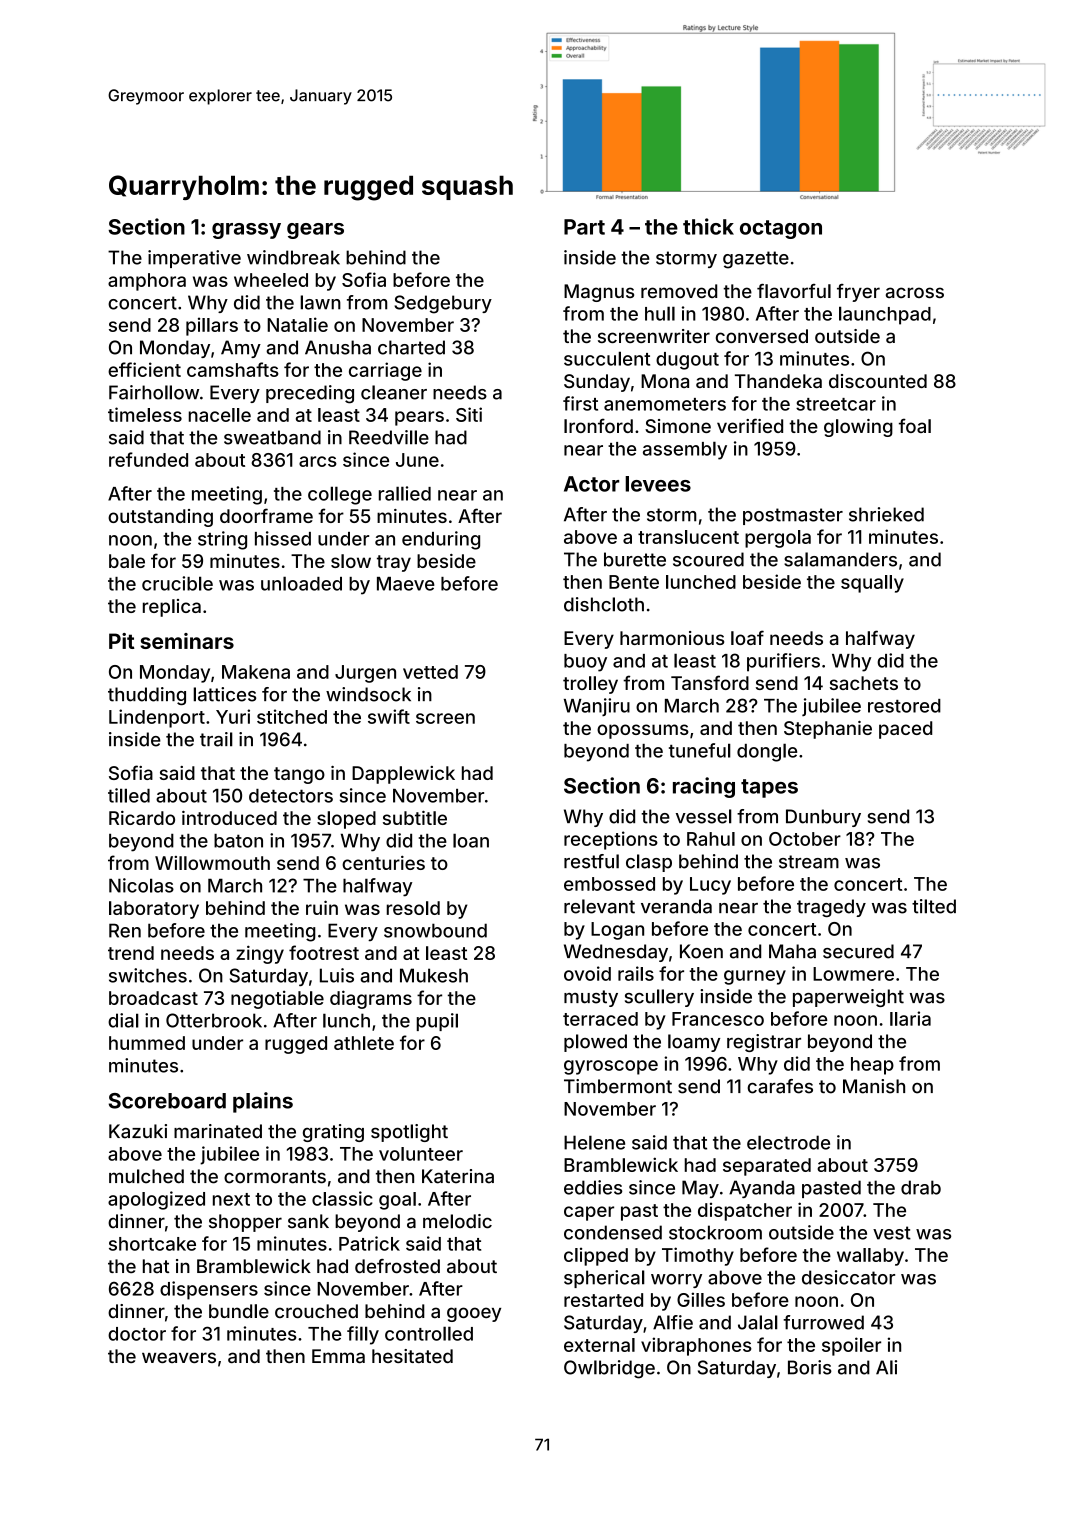  Describe the element at coordinates (905, 730) in the screenshot. I see `paced` at that location.
